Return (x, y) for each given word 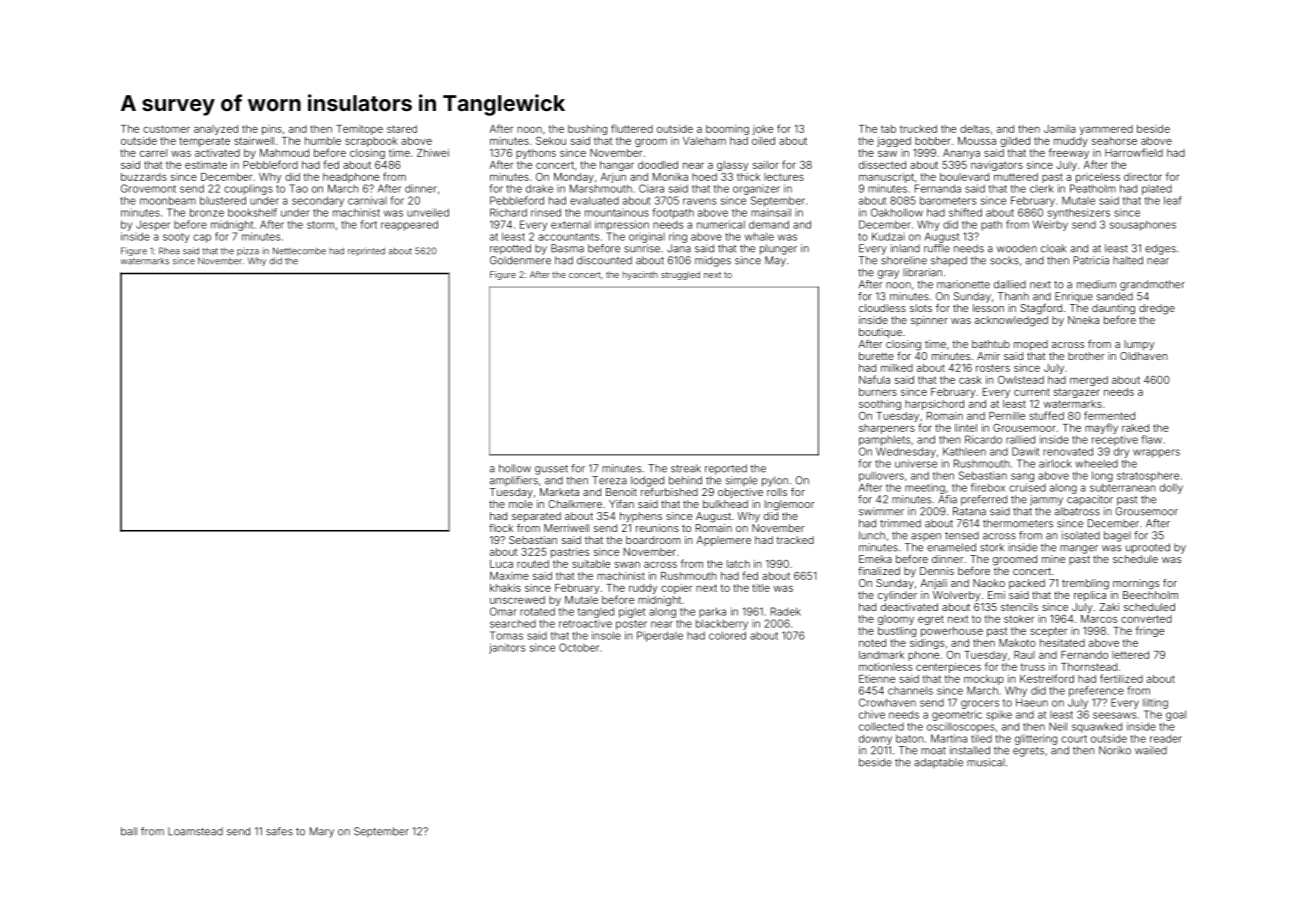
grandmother (1152, 285)
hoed (704, 177)
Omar (503, 611)
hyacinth (640, 275)
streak (686, 468)
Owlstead (1021, 380)
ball (129, 831)
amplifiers (514, 481)
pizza (248, 251)
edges (1160, 249)
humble (323, 141)
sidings (927, 644)
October (579, 647)
